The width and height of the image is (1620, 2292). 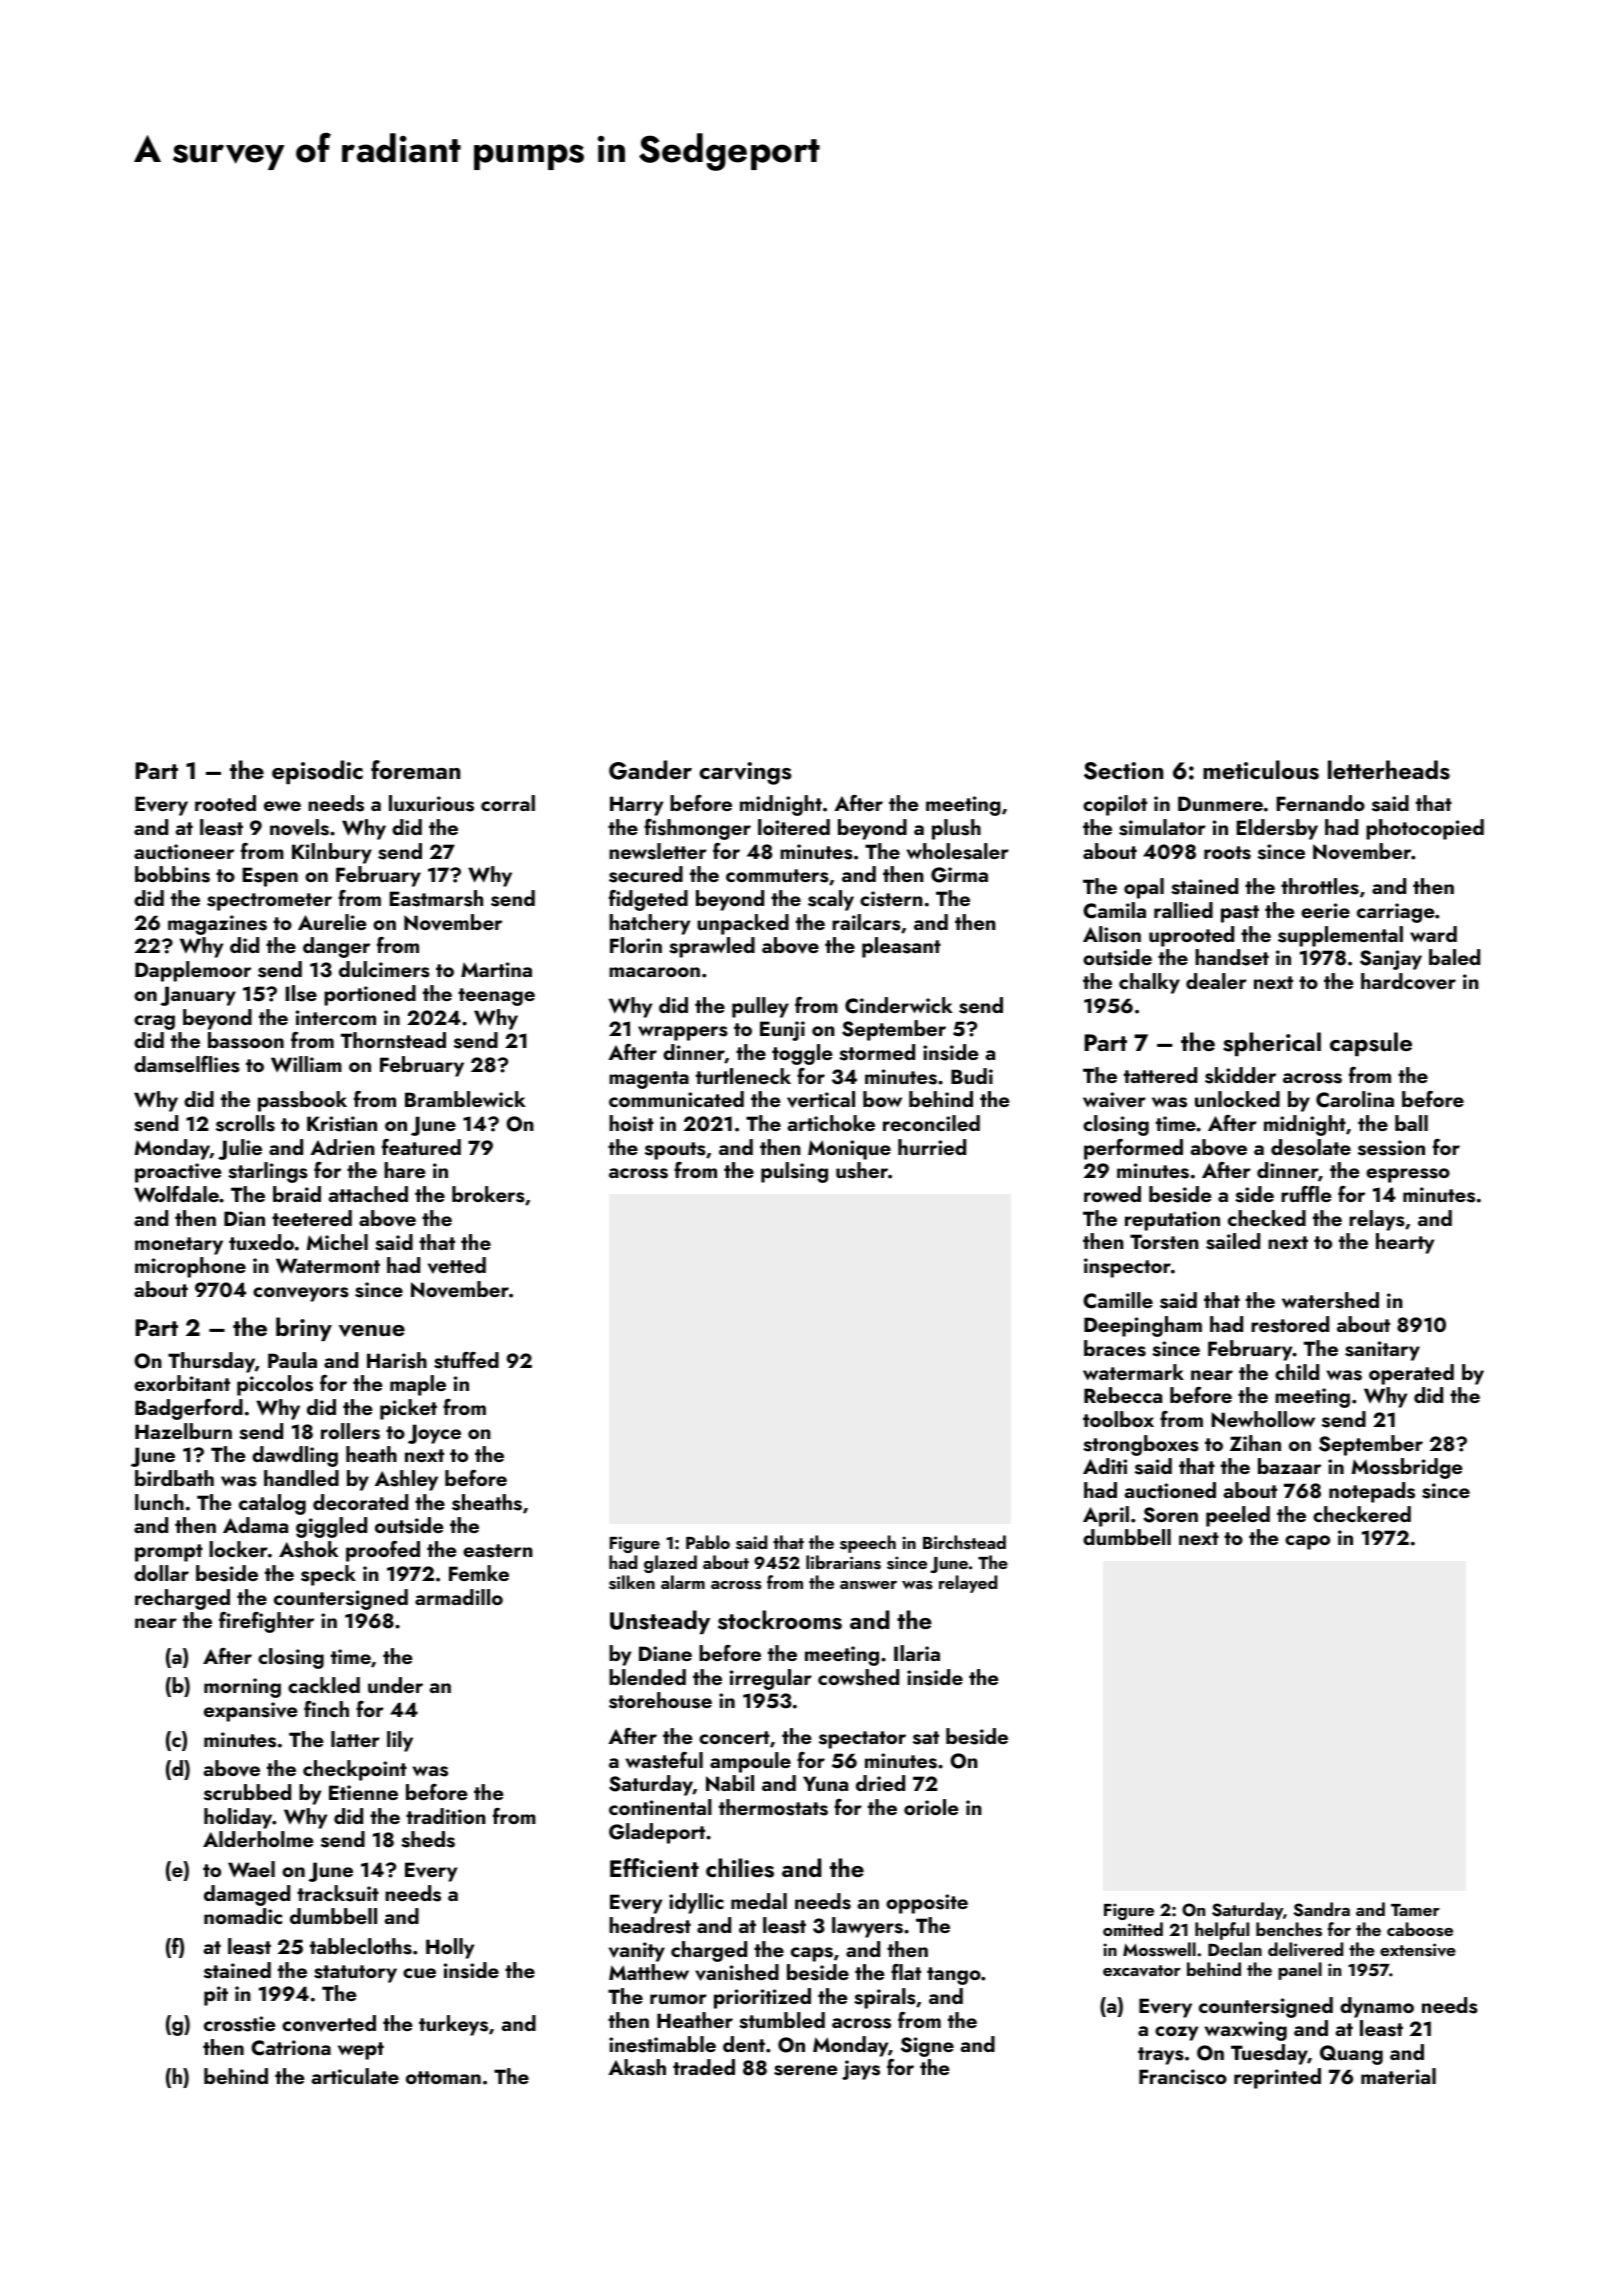 I want to click on Section, so click(x=1123, y=771).
